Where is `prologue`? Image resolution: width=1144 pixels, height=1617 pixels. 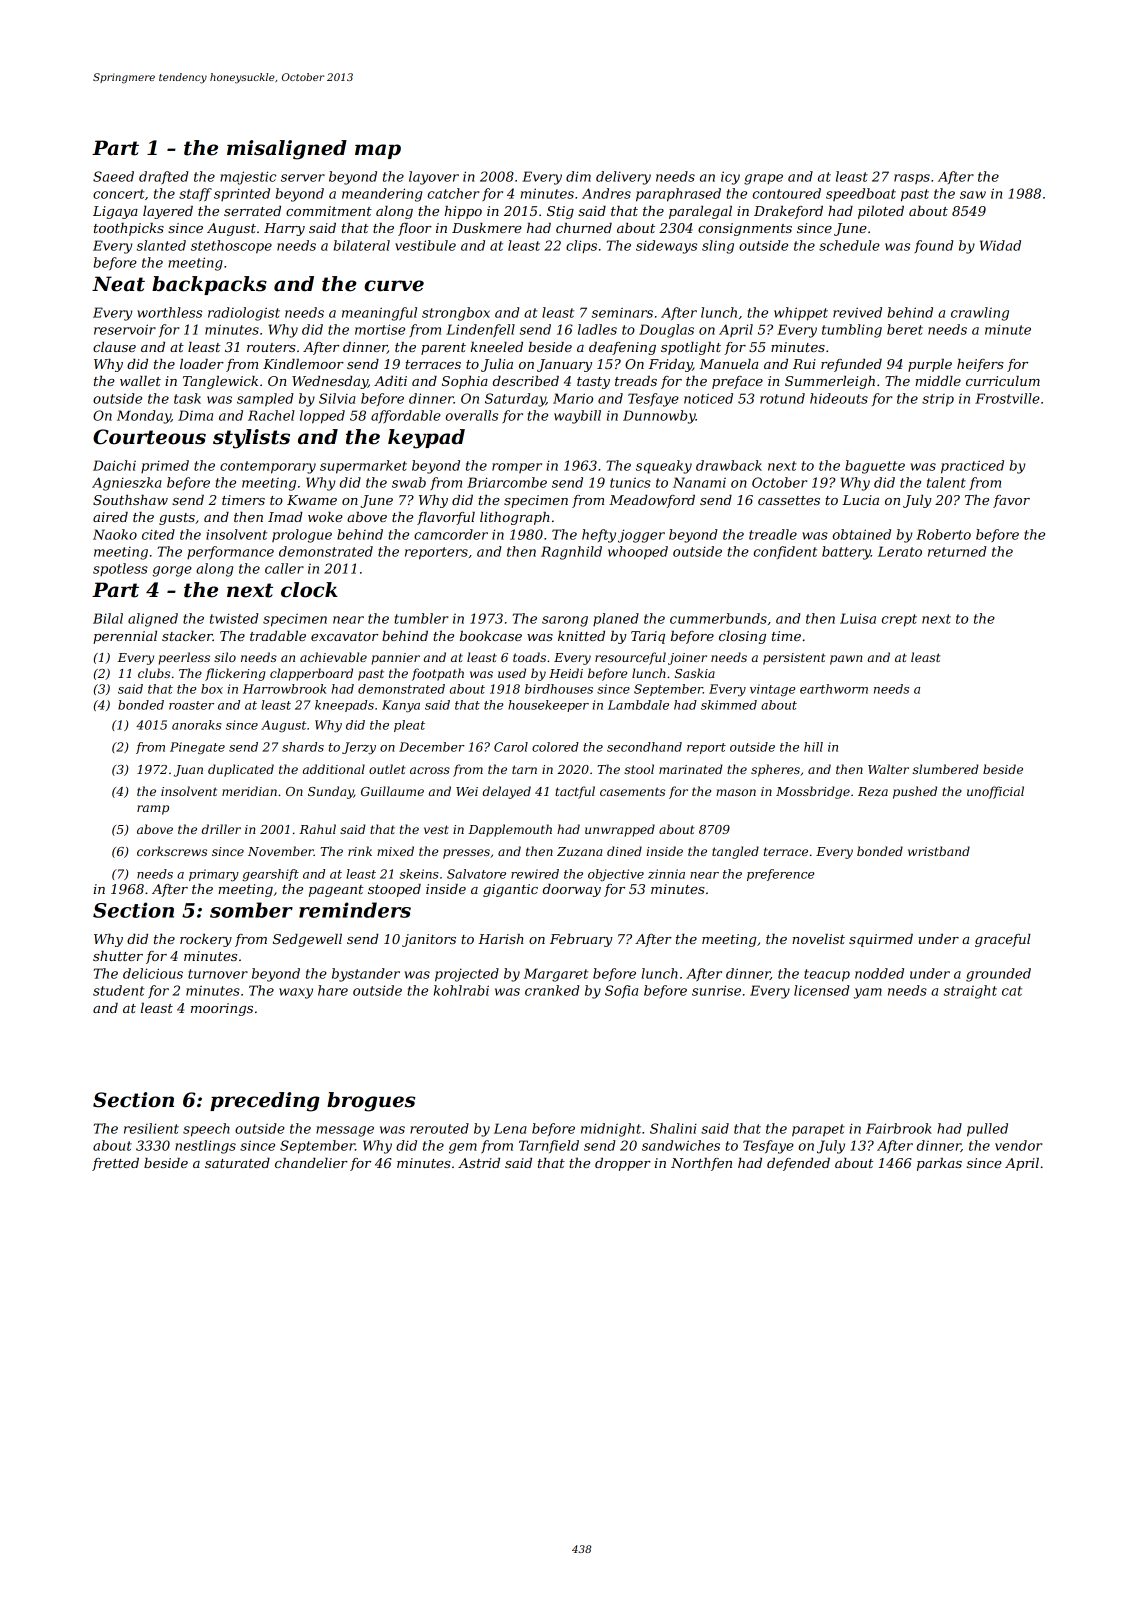 prologue is located at coordinates (302, 536).
